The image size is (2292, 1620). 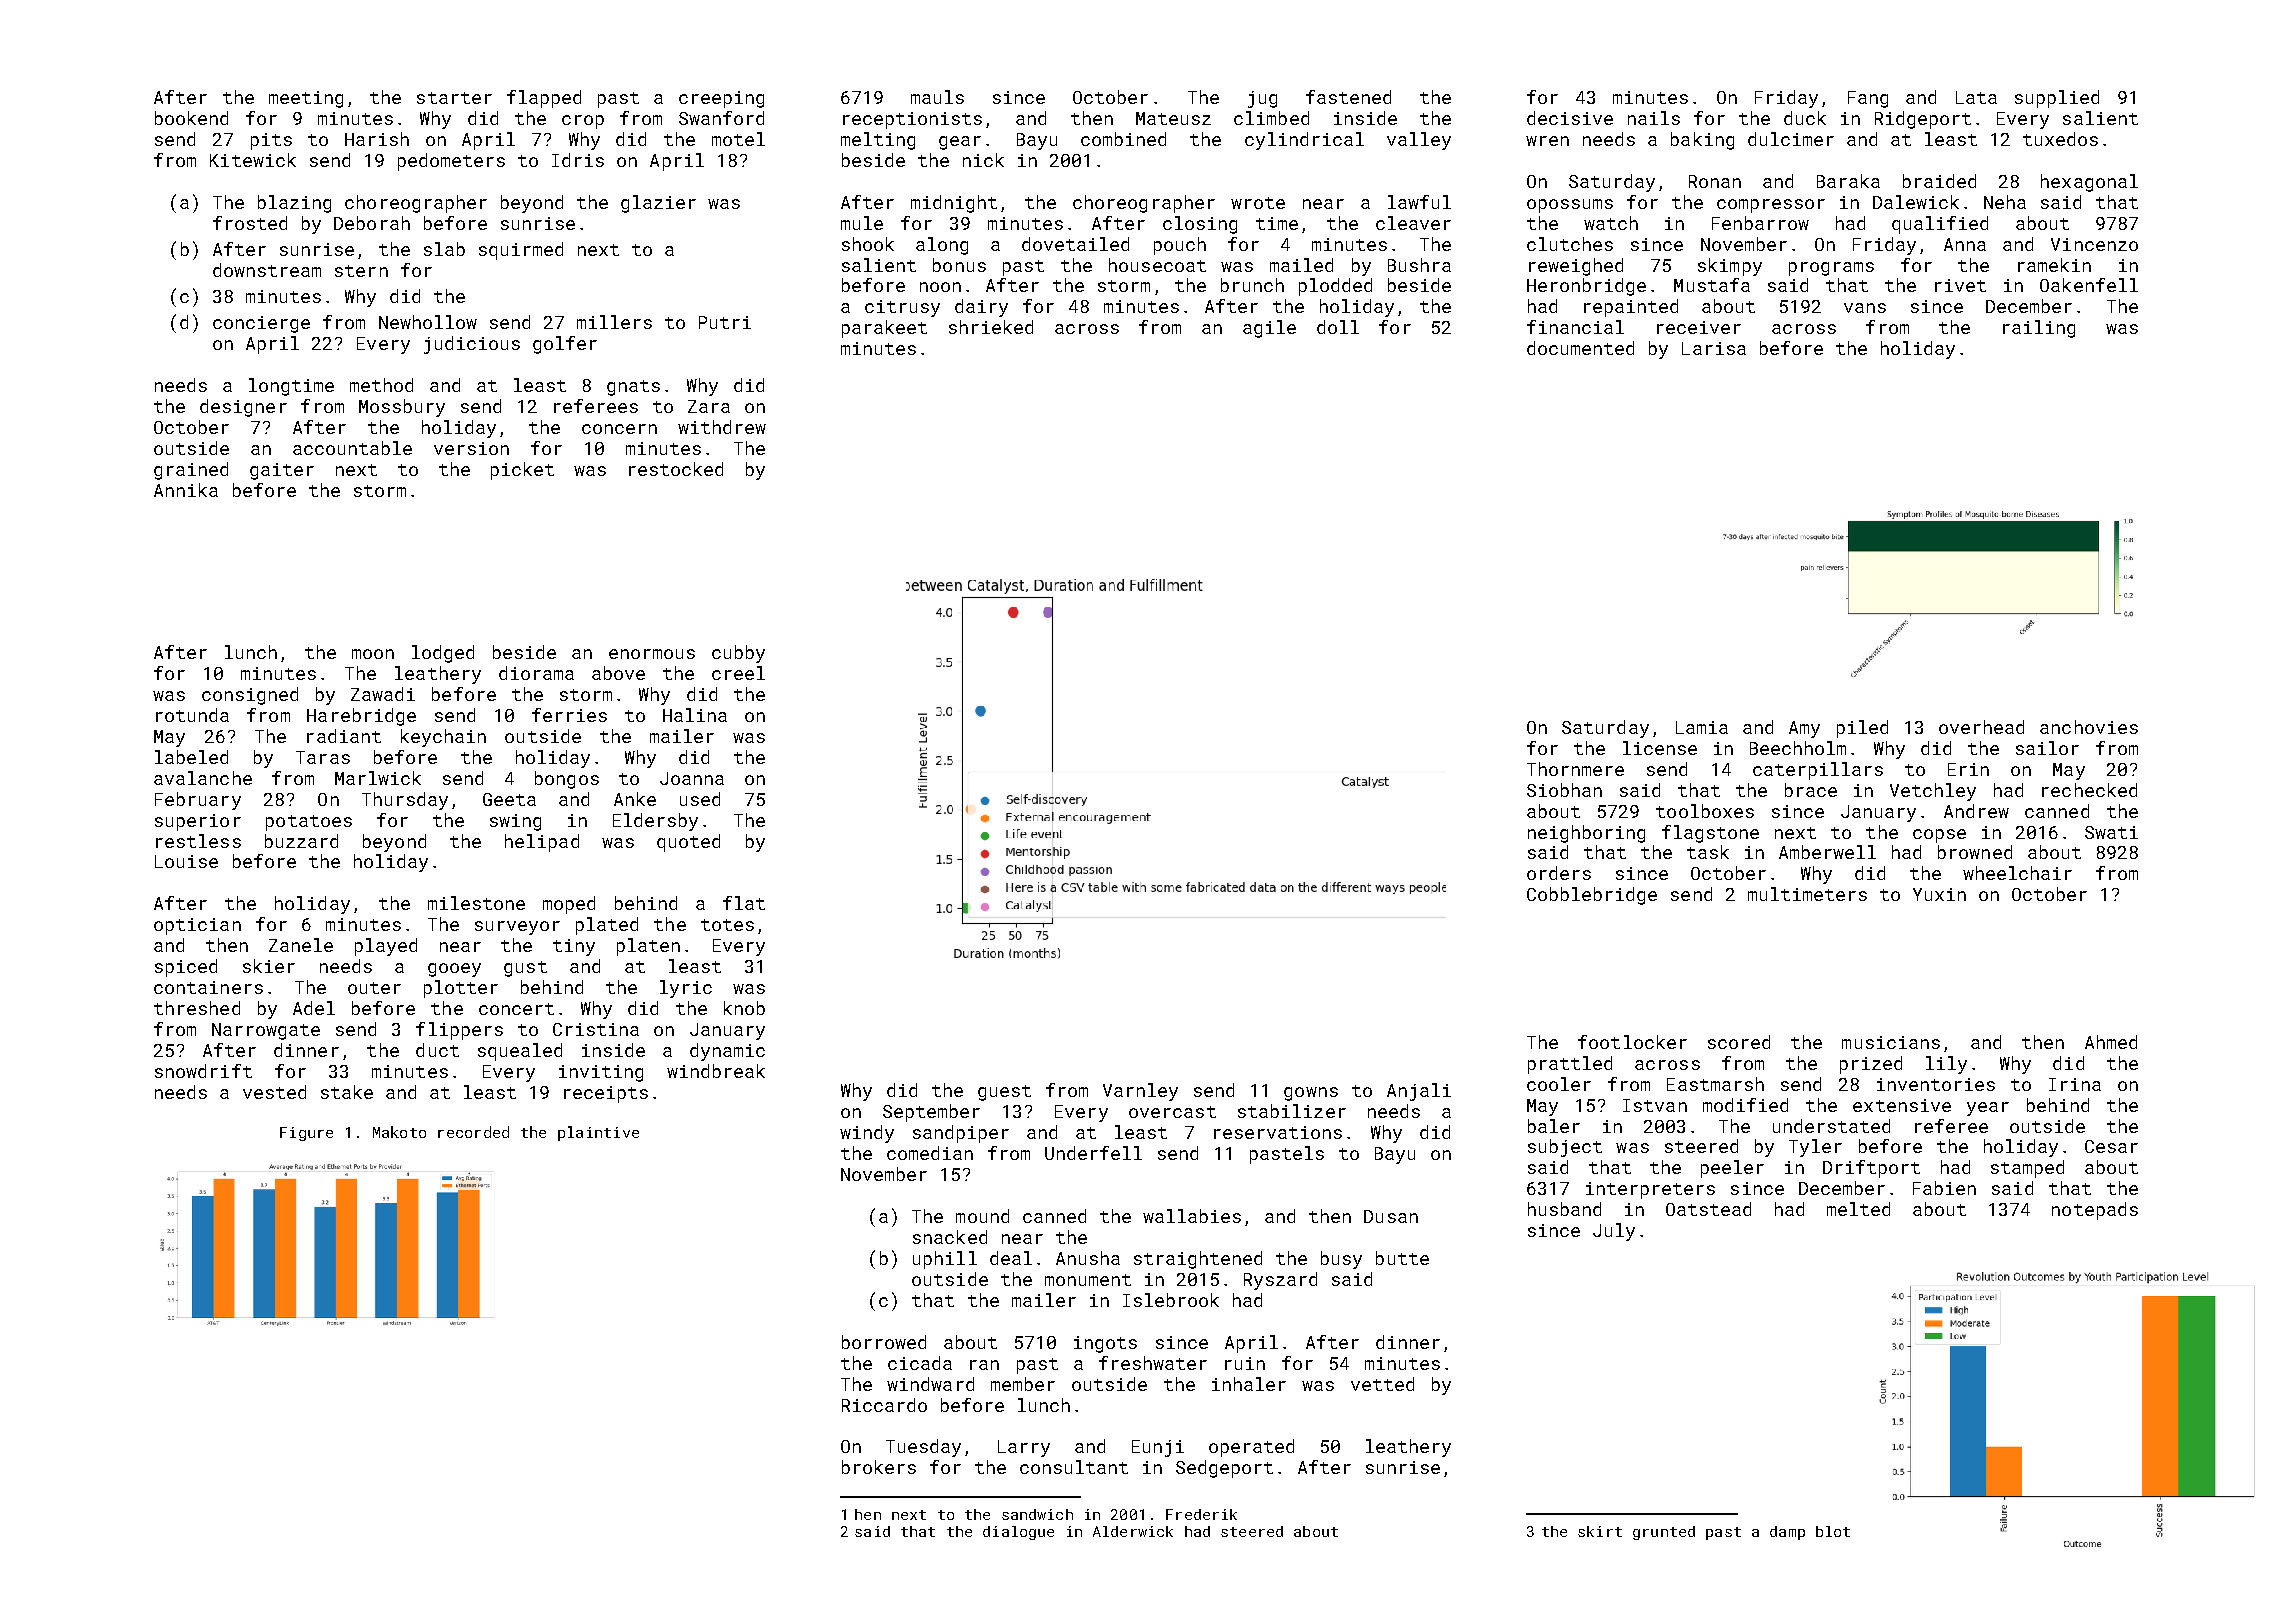 I want to click on swing, so click(x=515, y=822).
